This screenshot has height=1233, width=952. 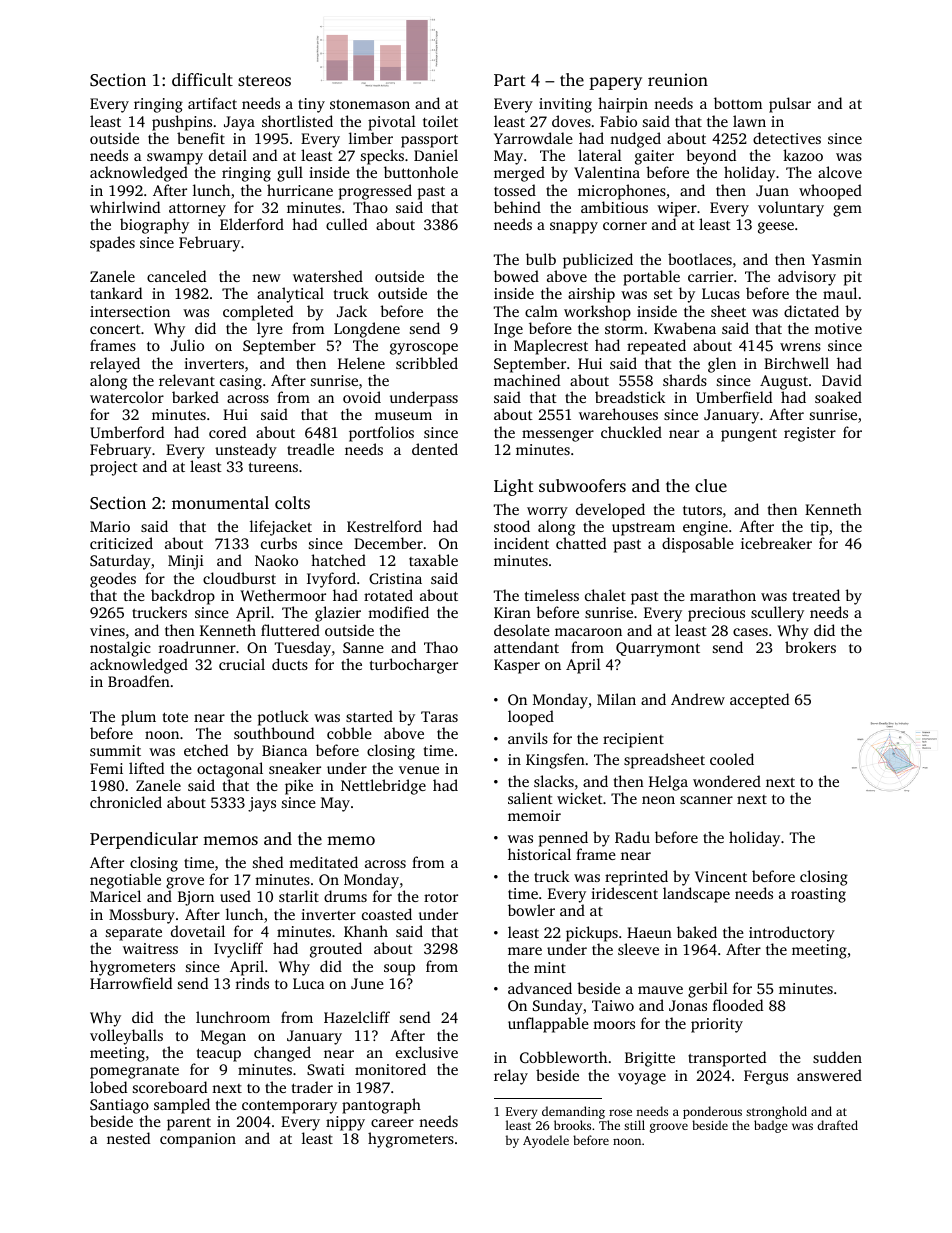 What do you see at coordinates (369, 716) in the screenshot?
I see `started` at bounding box center [369, 716].
